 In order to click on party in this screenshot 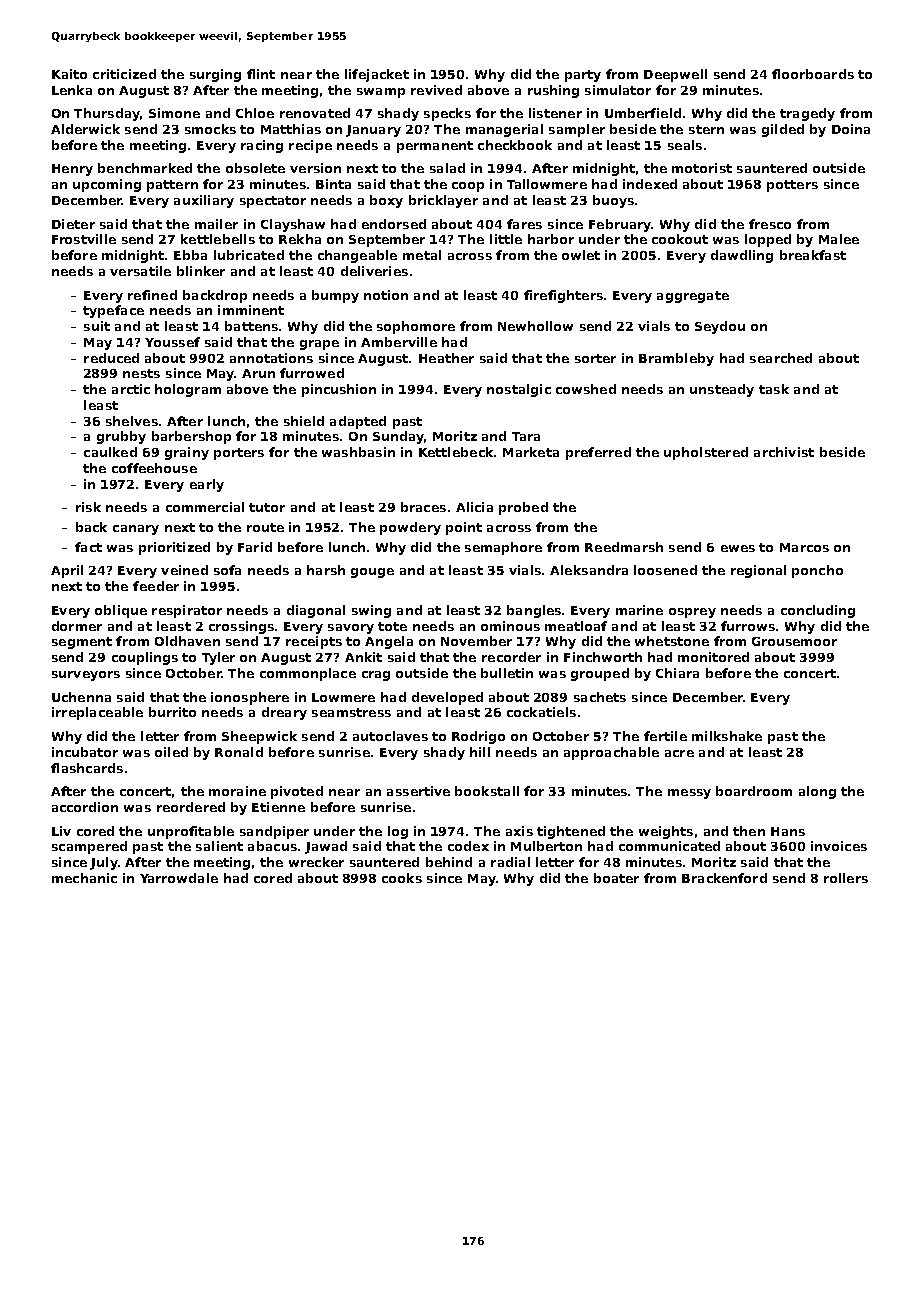, I will do `click(583, 76)`.
